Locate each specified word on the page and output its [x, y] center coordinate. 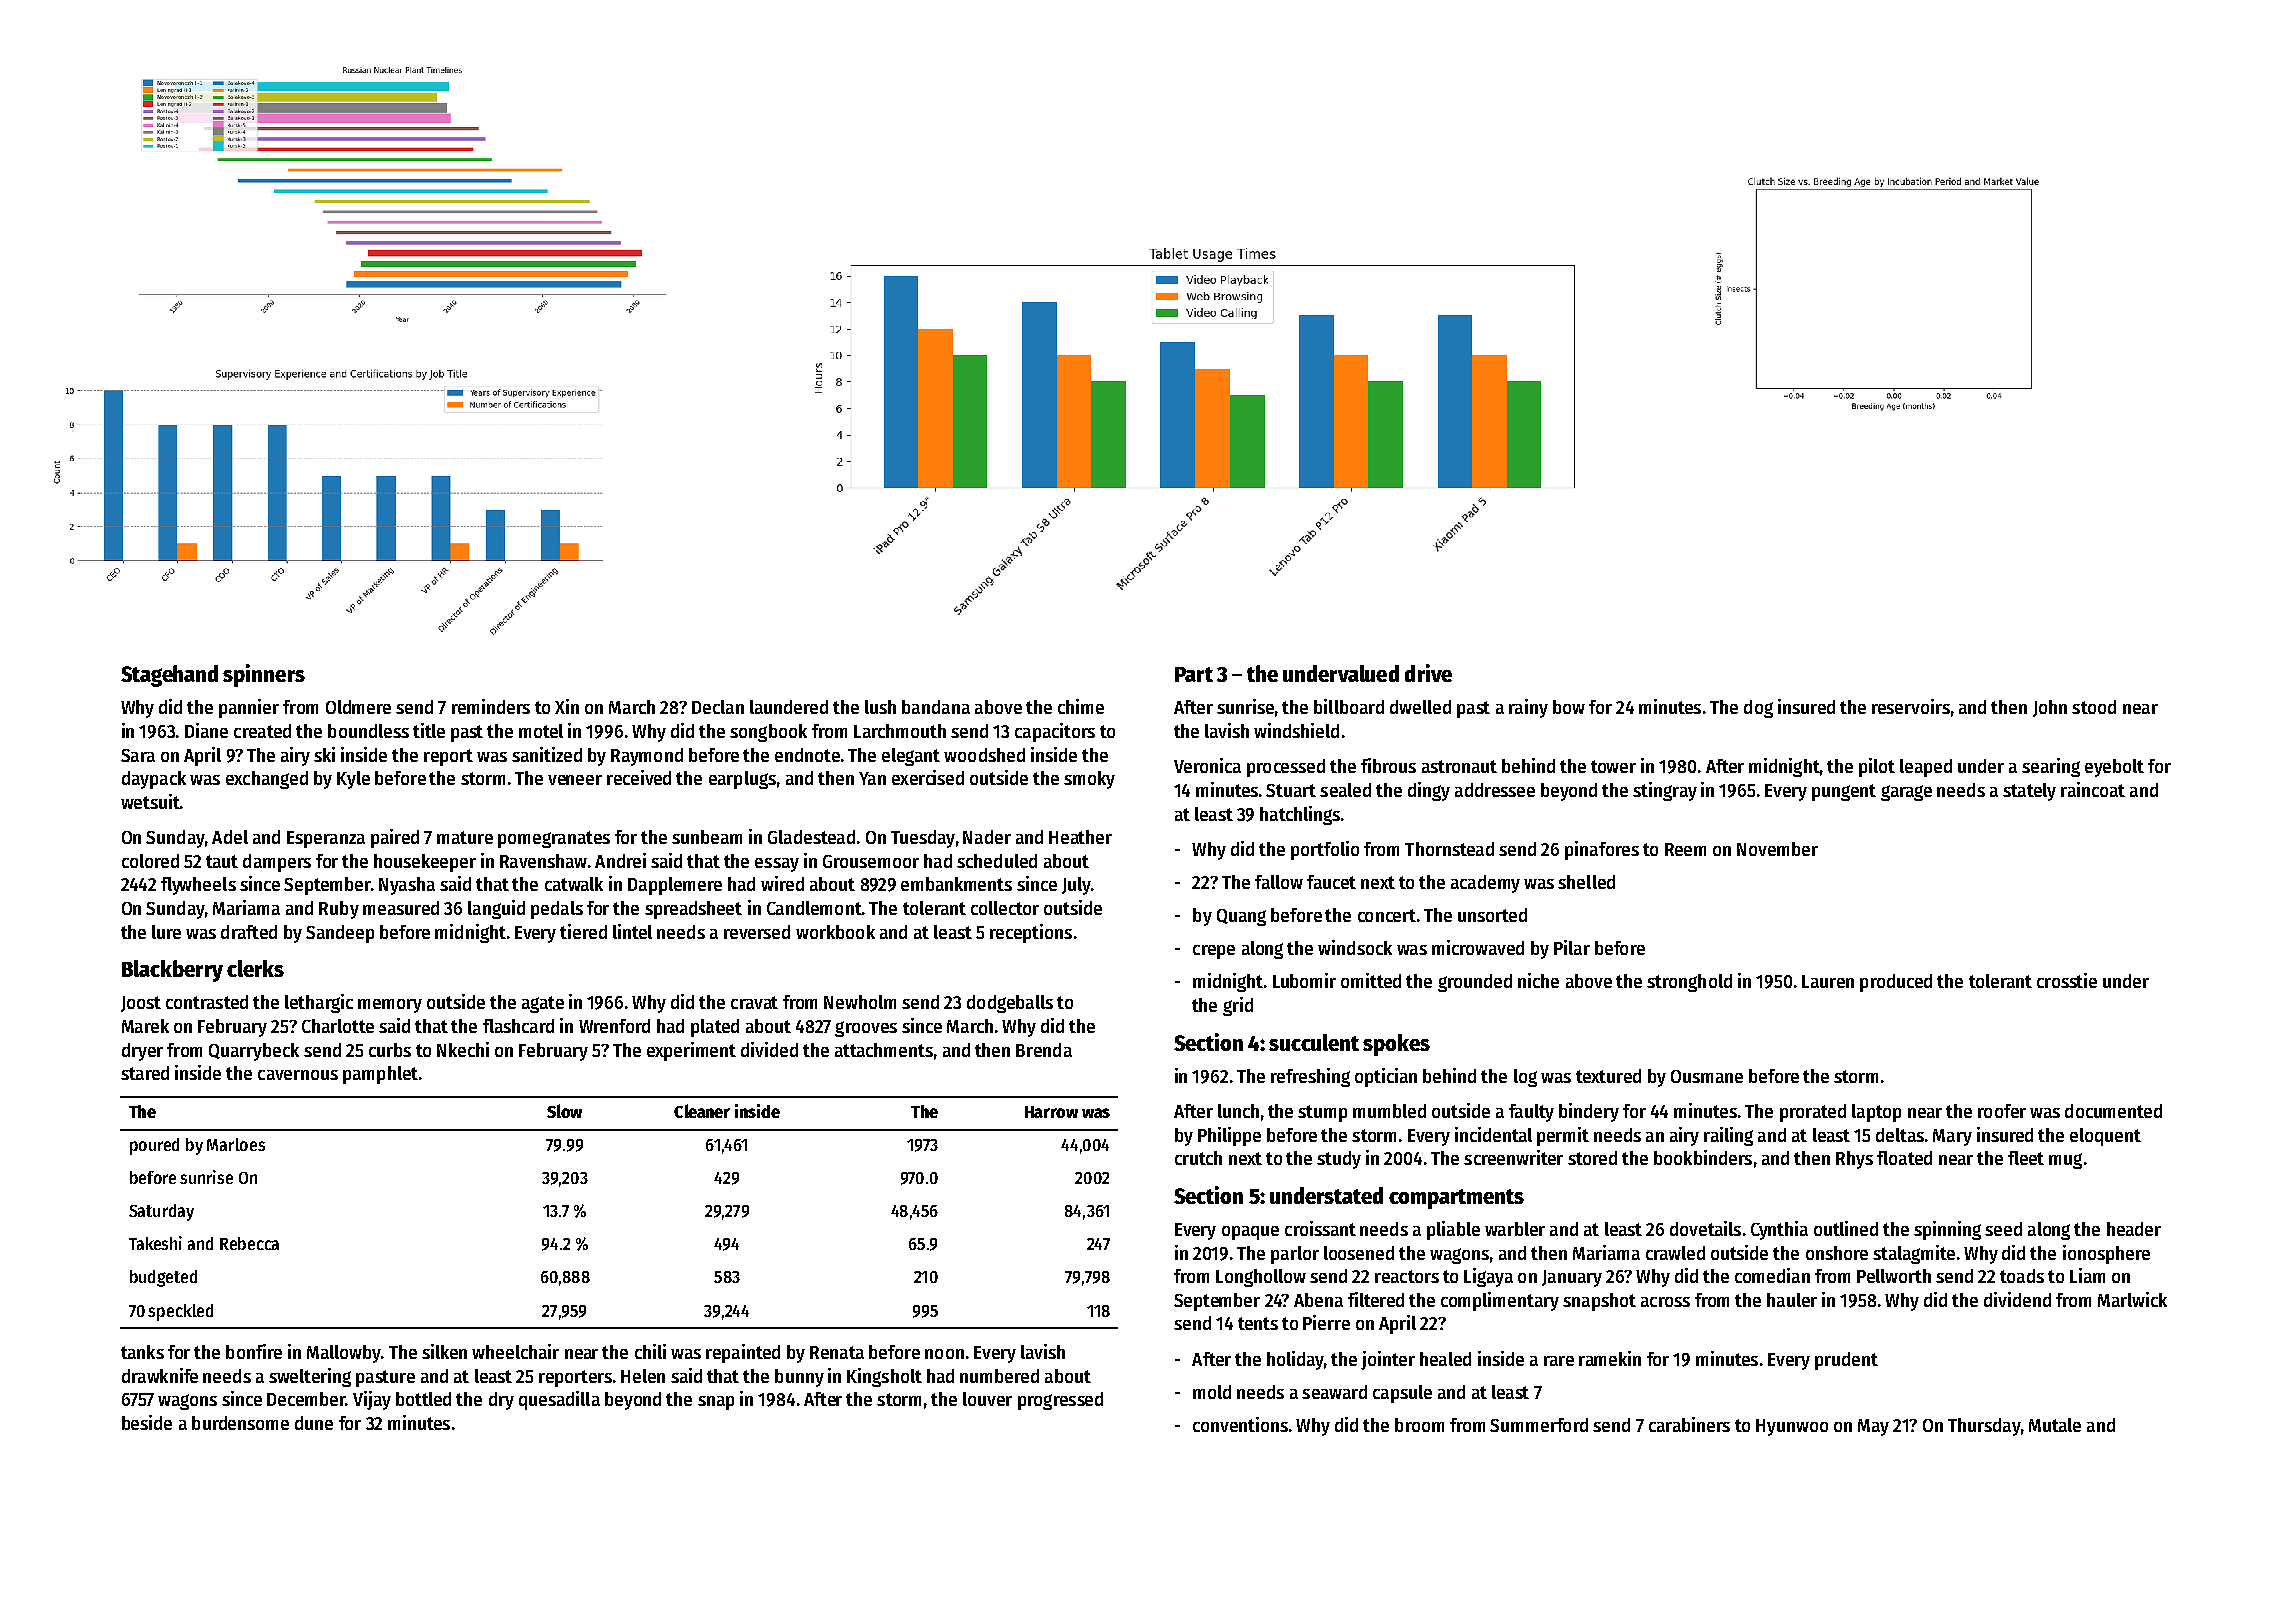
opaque [1250, 1233]
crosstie [2067, 980]
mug [2065, 1161]
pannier [249, 708]
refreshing [1310, 1077]
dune [314, 1423]
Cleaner [702, 1111]
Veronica [1207, 765]
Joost [141, 1004]
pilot [1877, 767]
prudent [1846, 1361]
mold [1212, 1392]
